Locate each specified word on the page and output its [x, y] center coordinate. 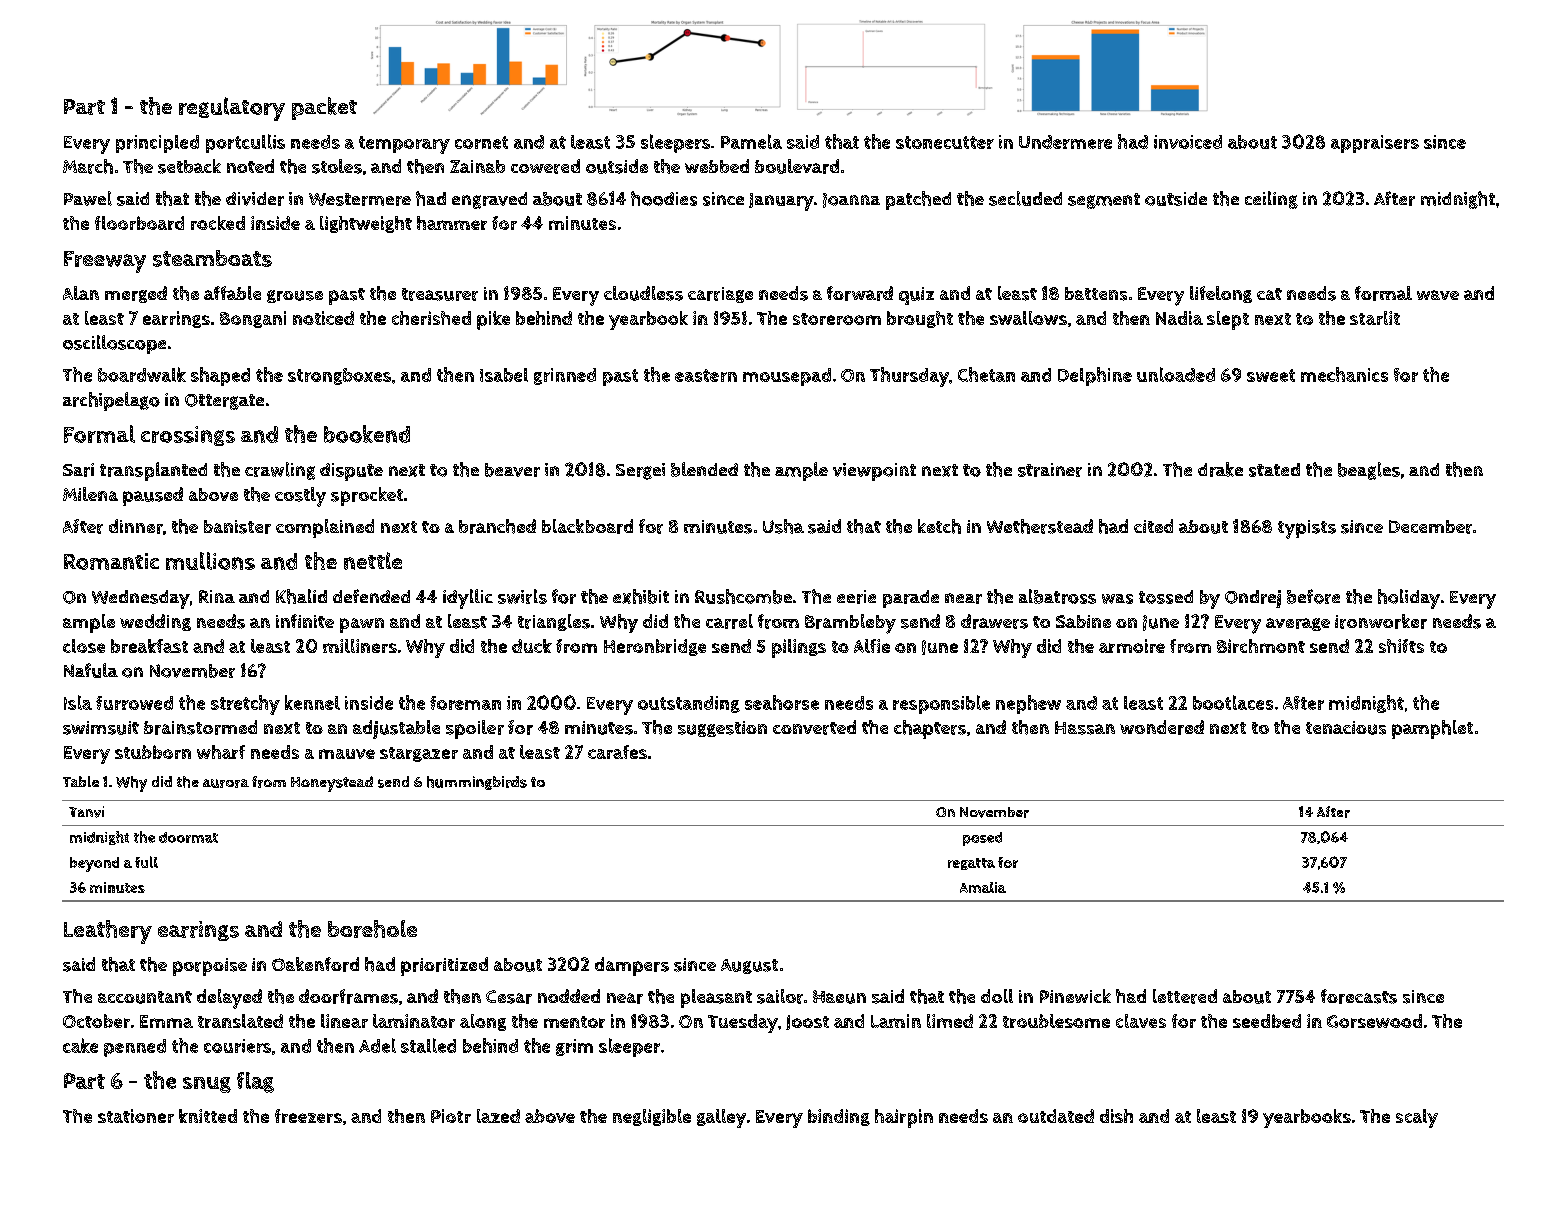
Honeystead [332, 784]
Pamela [751, 141]
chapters [930, 729]
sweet [1271, 375]
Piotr [451, 1116]
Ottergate [224, 402]
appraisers [1375, 144]
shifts [1401, 646]
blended [704, 469]
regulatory [232, 109]
